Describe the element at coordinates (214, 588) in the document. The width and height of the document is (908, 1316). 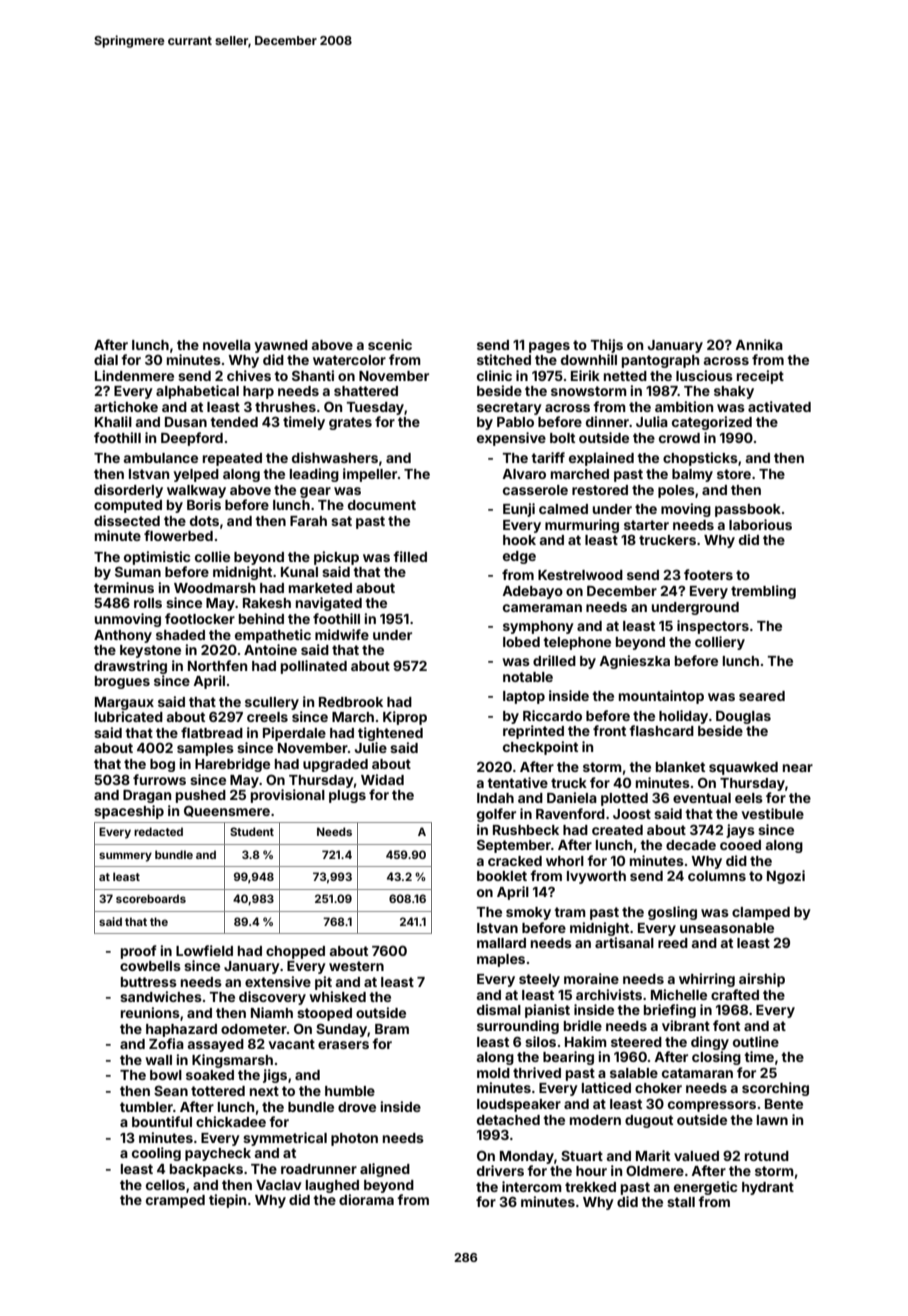
I see `Woodmarsh` at that location.
